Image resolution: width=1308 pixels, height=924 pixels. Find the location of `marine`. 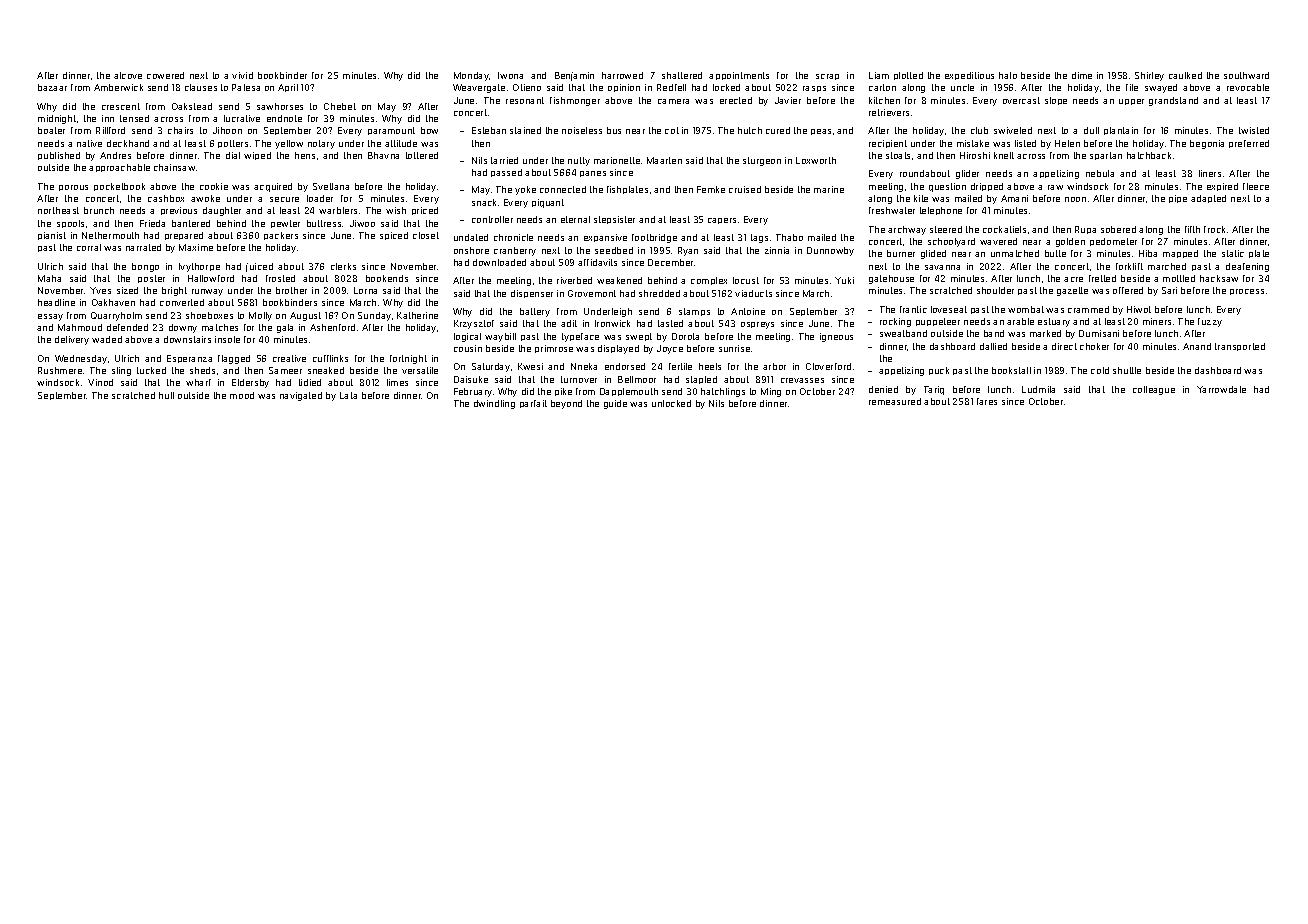

marine is located at coordinates (829, 189).
